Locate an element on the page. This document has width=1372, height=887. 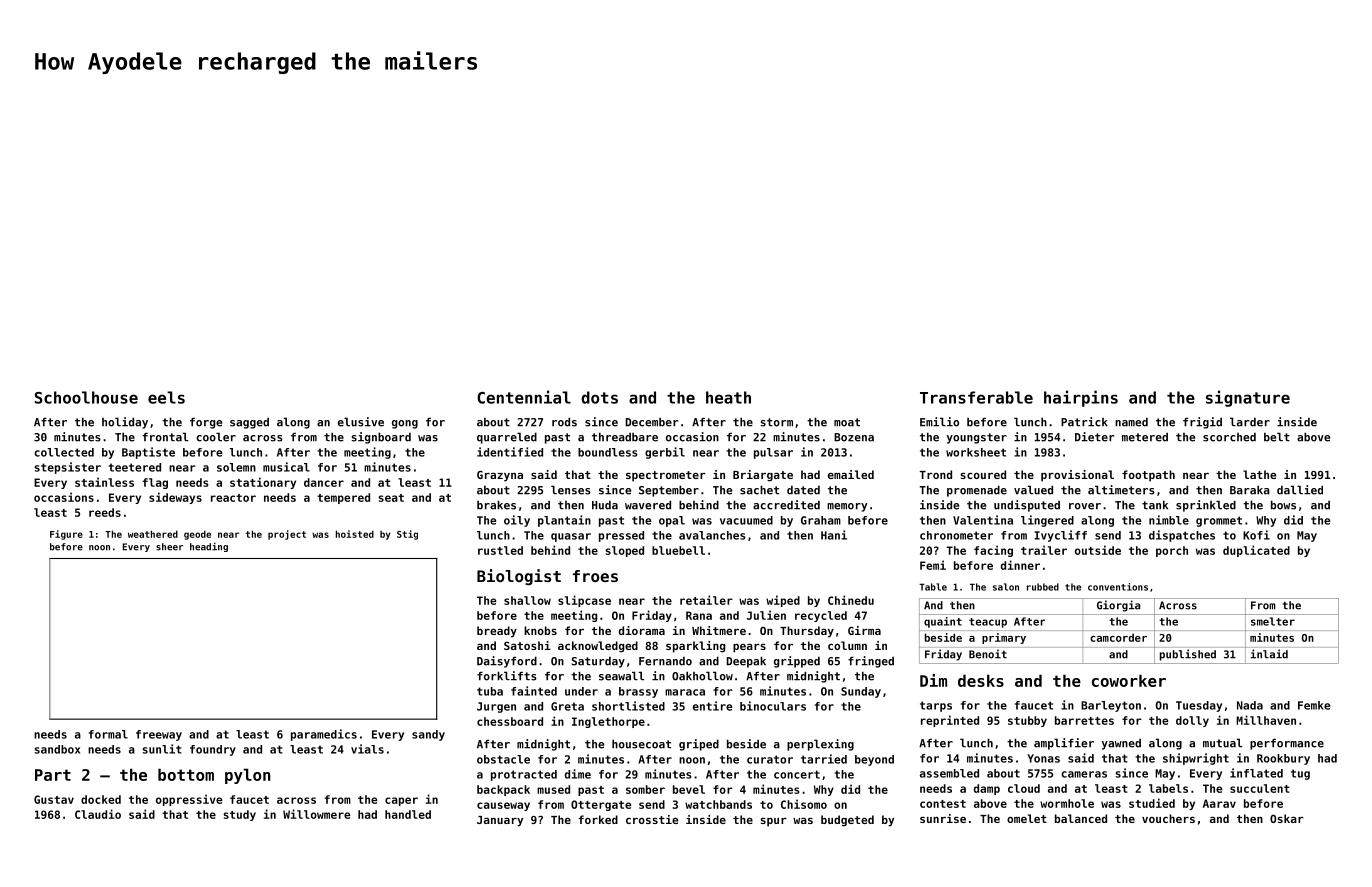
dots is located at coordinates (599, 397).
